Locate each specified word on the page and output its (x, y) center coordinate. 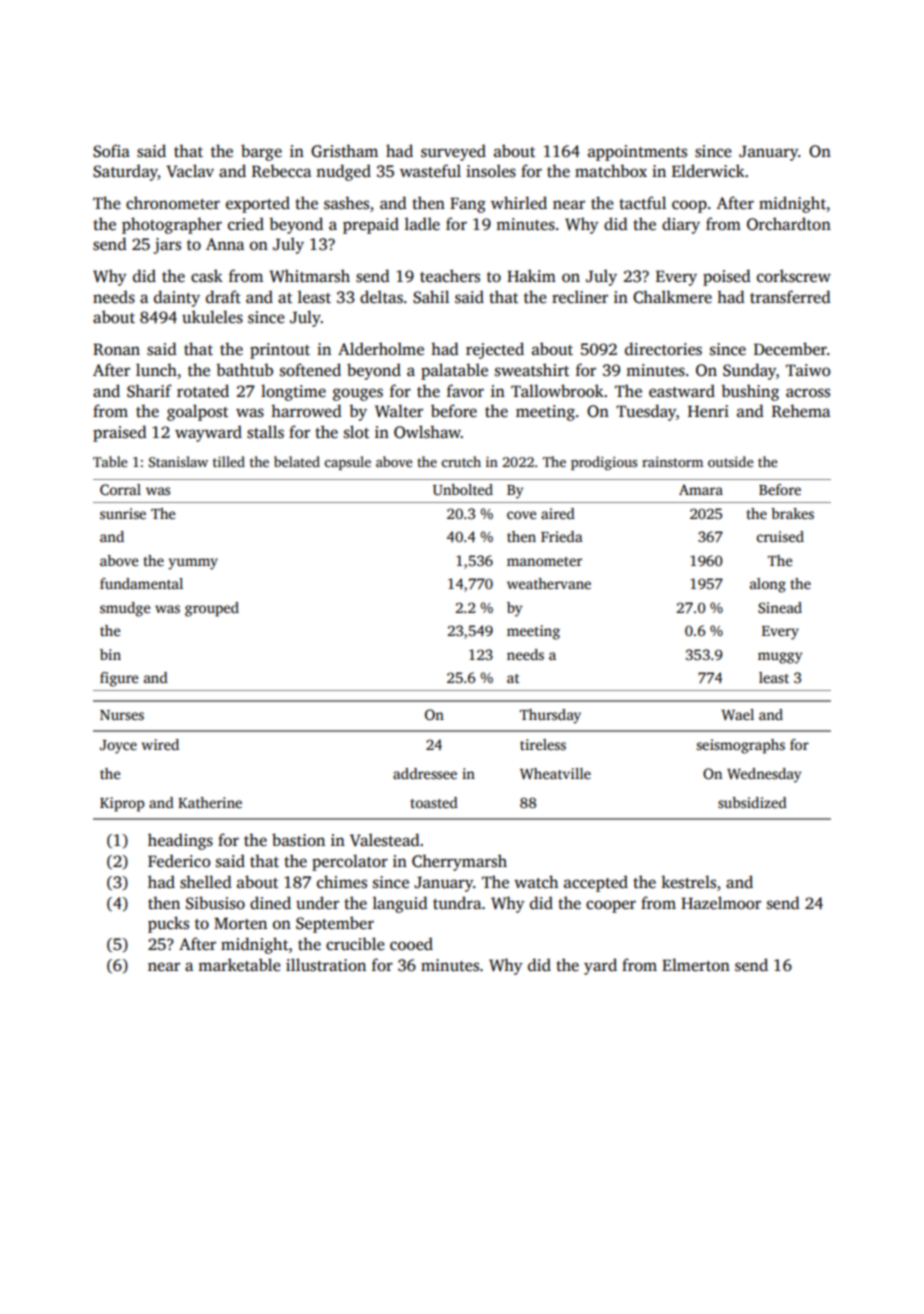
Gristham (344, 151)
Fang (468, 205)
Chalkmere (672, 297)
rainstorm (672, 462)
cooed (411, 944)
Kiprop (122, 804)
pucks (168, 924)
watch (536, 882)
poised (727, 277)
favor (465, 390)
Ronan (116, 349)
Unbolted (463, 489)
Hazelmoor (721, 903)
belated (297, 461)
